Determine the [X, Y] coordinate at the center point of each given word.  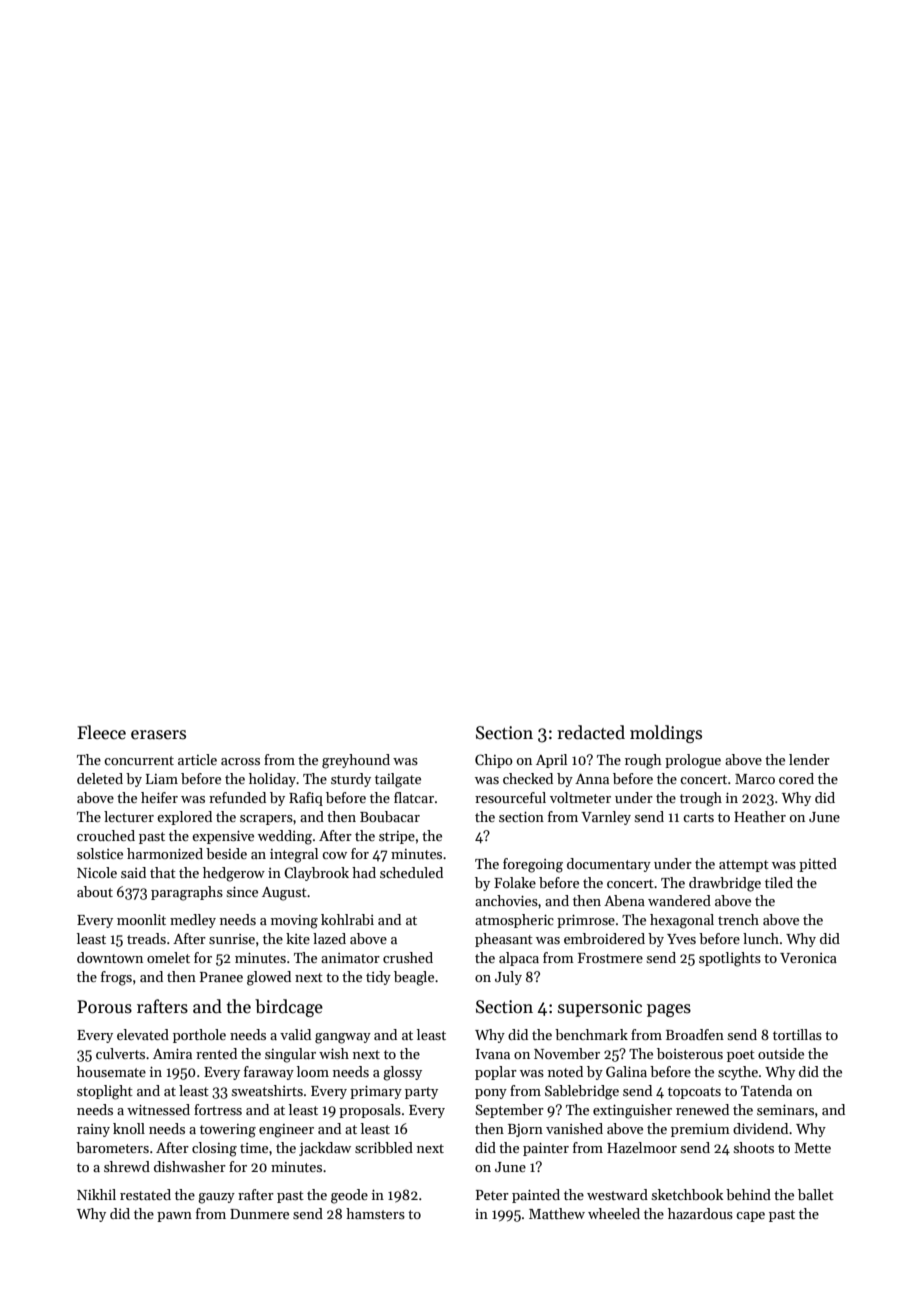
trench [738, 919]
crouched [106, 835]
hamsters [375, 1213]
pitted [818, 865]
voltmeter [580, 797]
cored [796, 778]
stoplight [105, 1092]
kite [298, 938]
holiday [272, 780]
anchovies [506, 900]
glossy [402, 1073]
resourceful [510, 797]
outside [781, 1053]
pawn [174, 1217]
